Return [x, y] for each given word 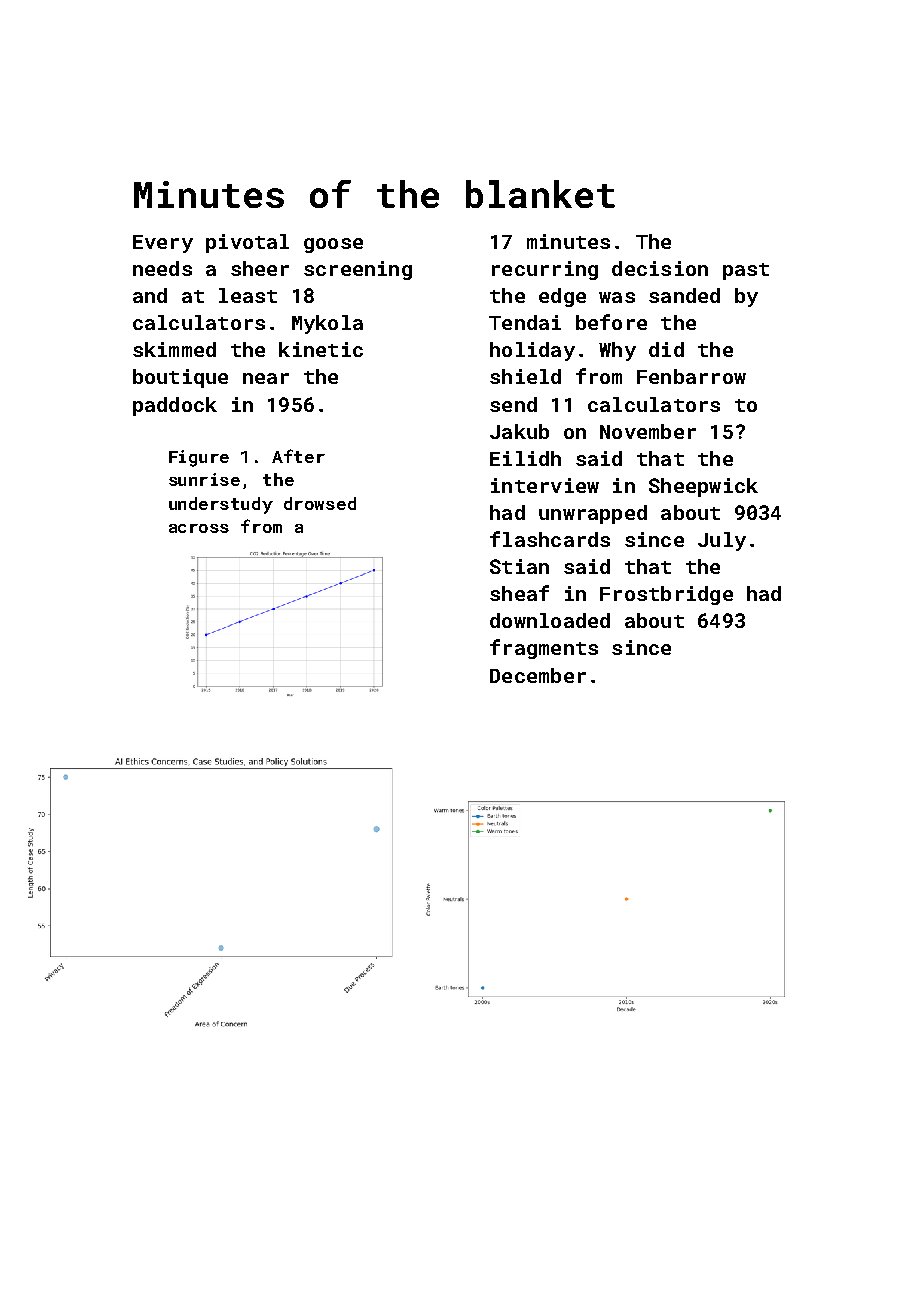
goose [333, 245]
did [666, 349]
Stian [519, 566]
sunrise [204, 479]
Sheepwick [703, 487]
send [513, 404]
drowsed [320, 503]
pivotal [247, 243]
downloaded [550, 620]
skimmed [174, 349]
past [746, 271]
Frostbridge [666, 595]
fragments [544, 649]
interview [545, 485]
